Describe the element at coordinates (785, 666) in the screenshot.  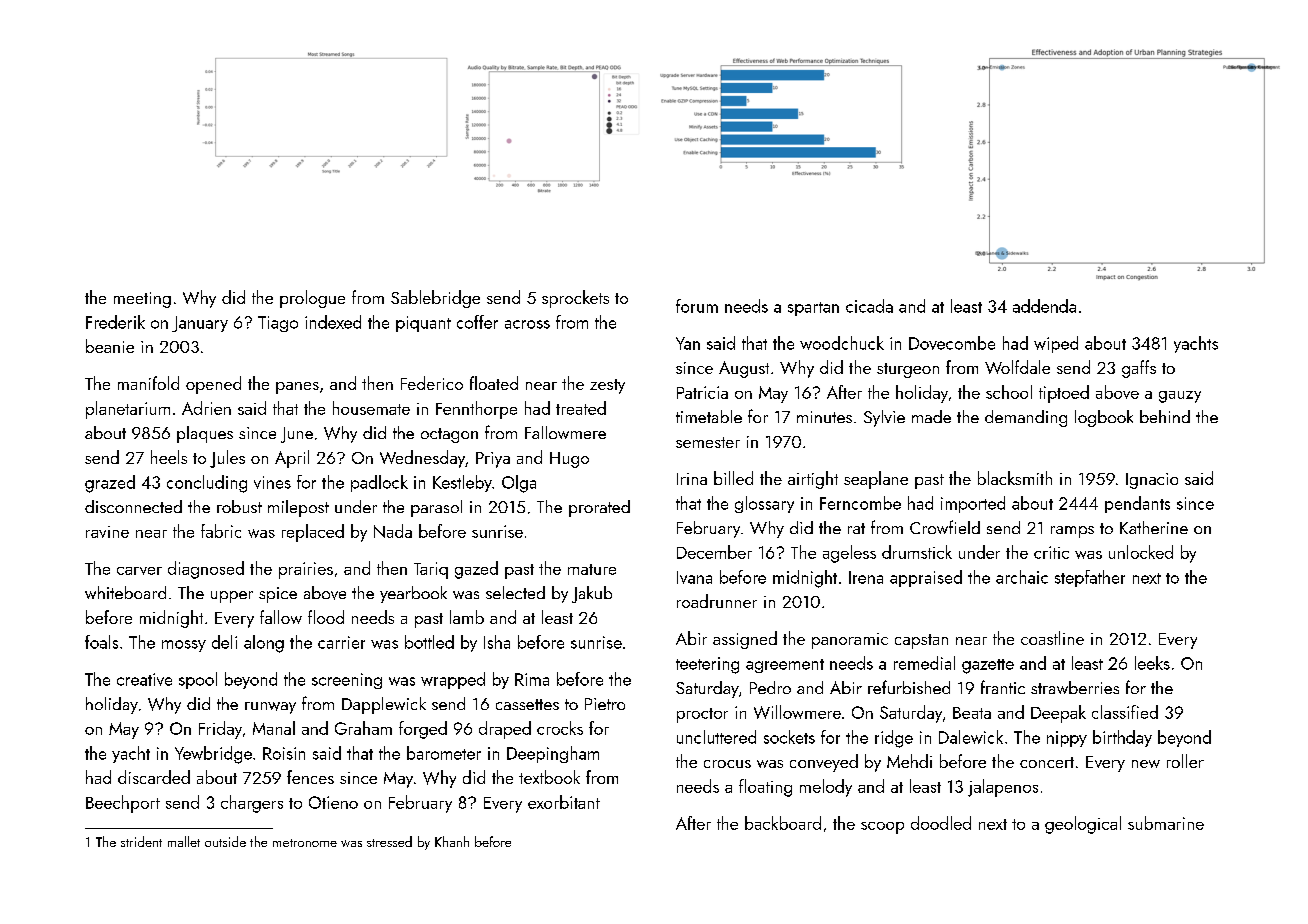
I see `agreement` at that location.
